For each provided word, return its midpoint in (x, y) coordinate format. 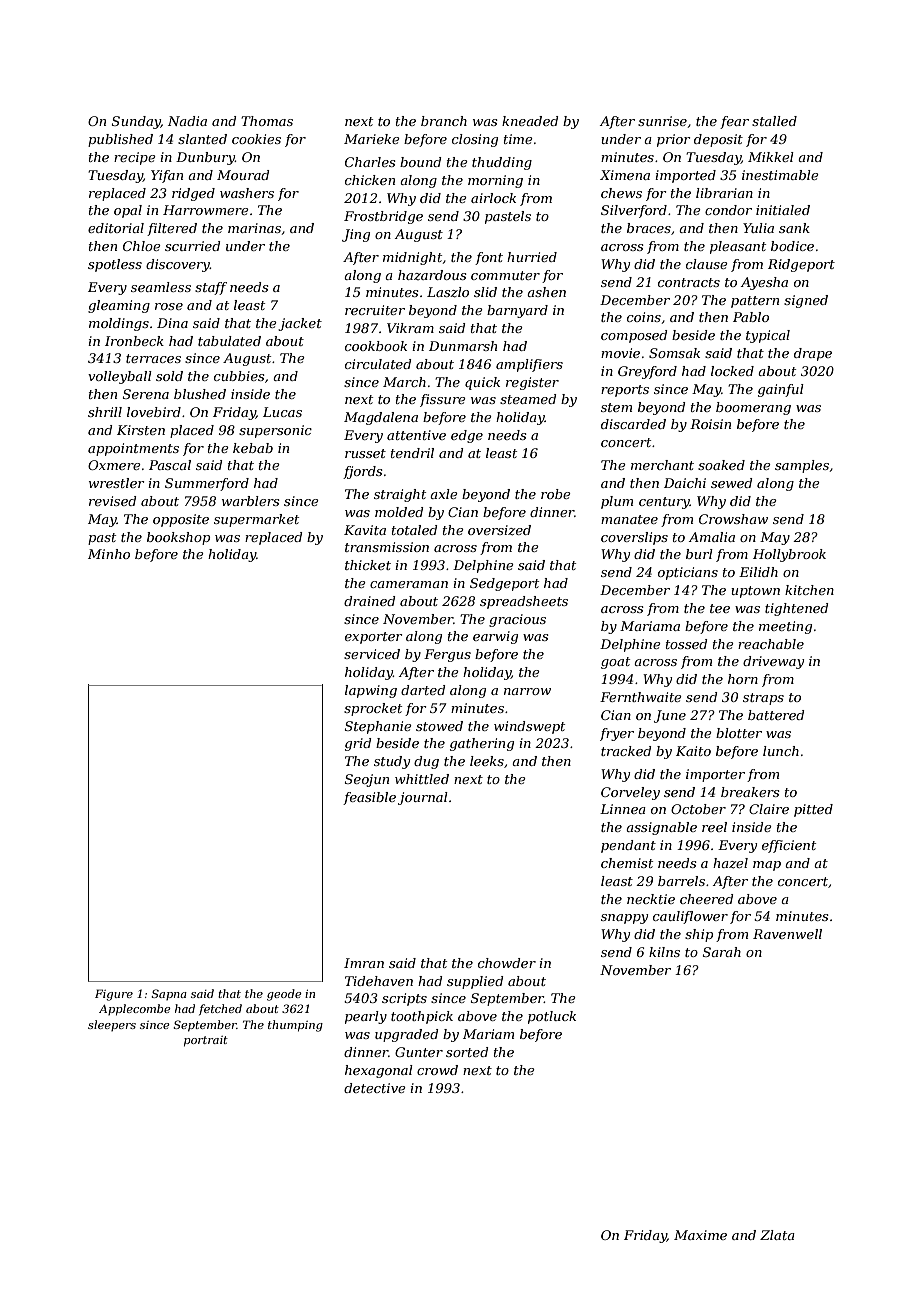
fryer (617, 734)
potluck (552, 1017)
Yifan (167, 176)
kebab (253, 448)
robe (556, 494)
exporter (374, 638)
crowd (437, 1070)
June (670, 716)
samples (802, 466)
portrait (206, 1041)
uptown (755, 592)
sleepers (112, 1025)
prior (674, 140)
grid (358, 744)
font (489, 258)
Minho (109, 554)
